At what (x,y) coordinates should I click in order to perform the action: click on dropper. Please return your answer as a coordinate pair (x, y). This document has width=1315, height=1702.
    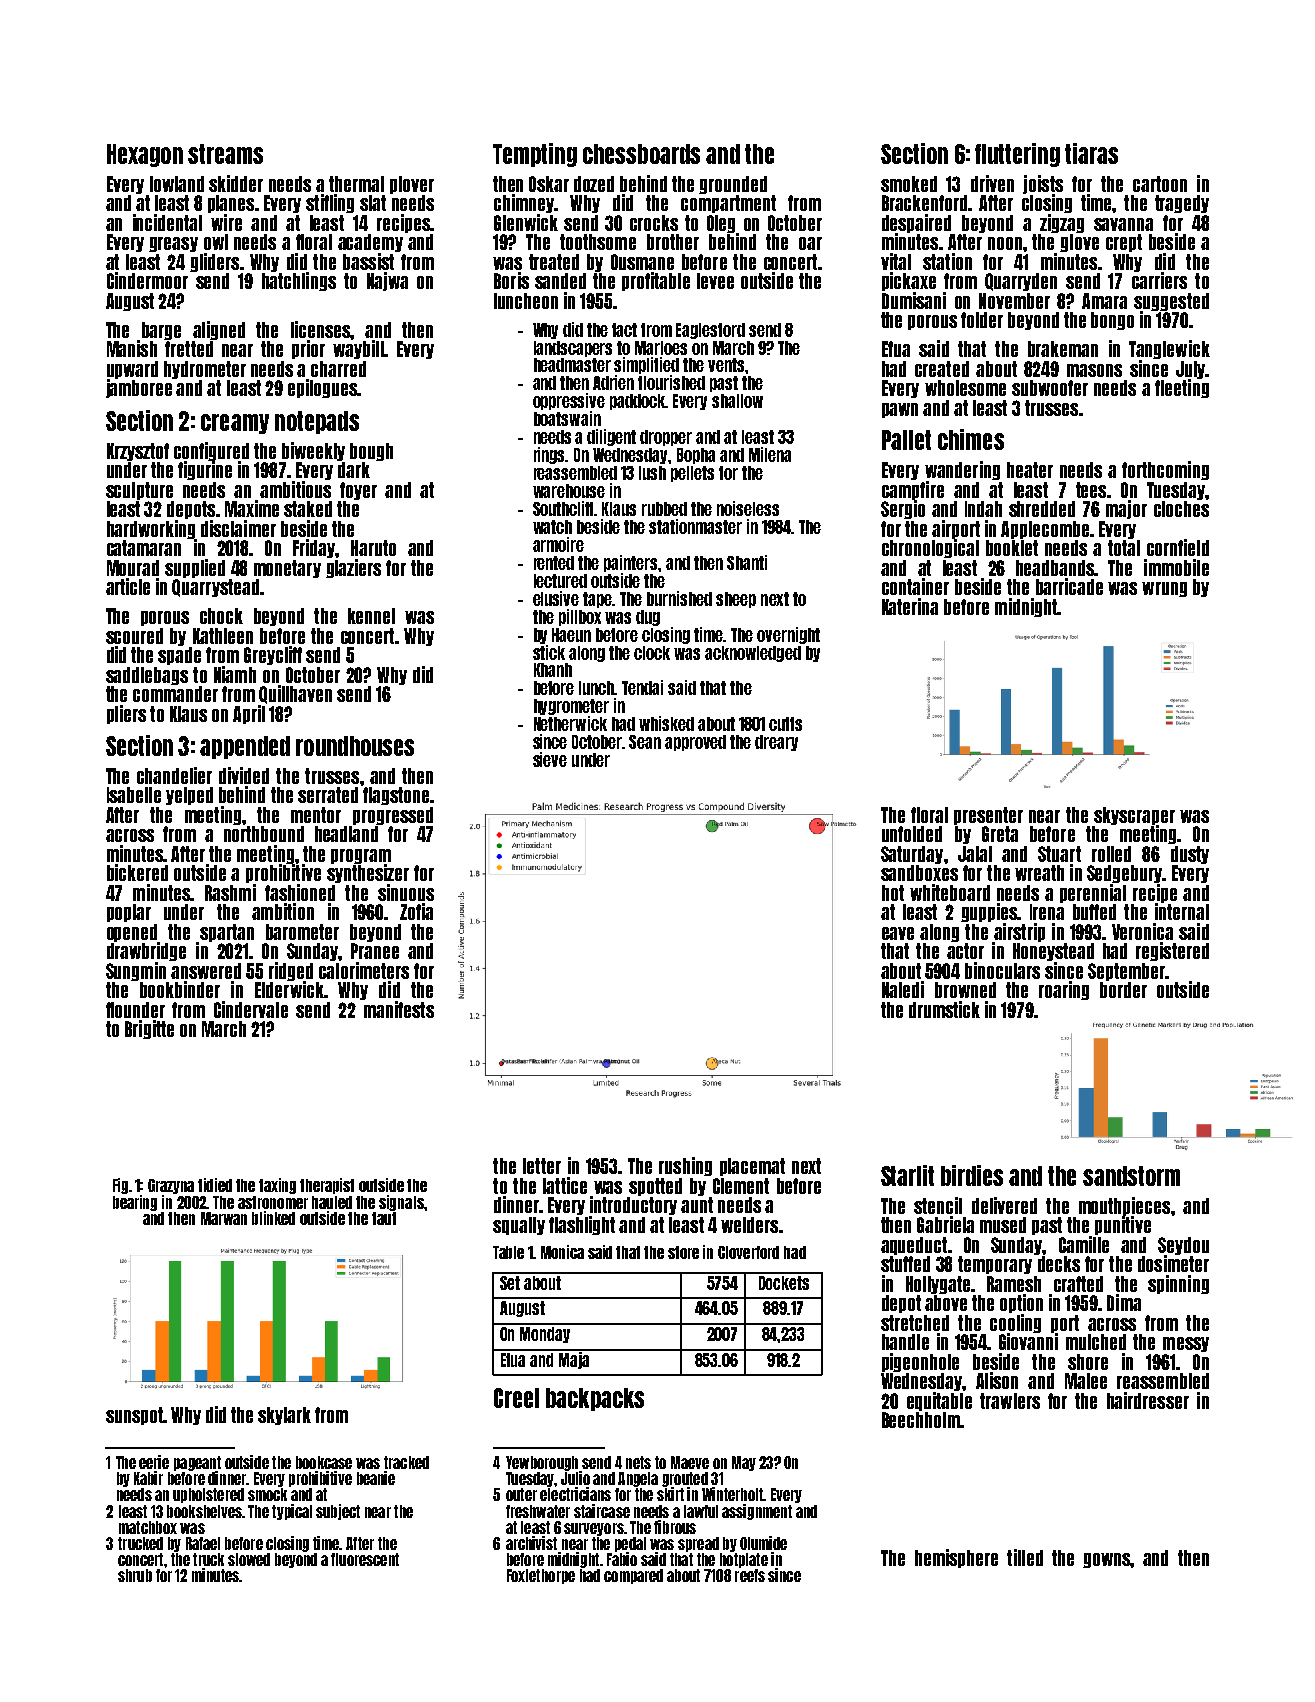
    Looking at the image, I should click on (666, 438).
